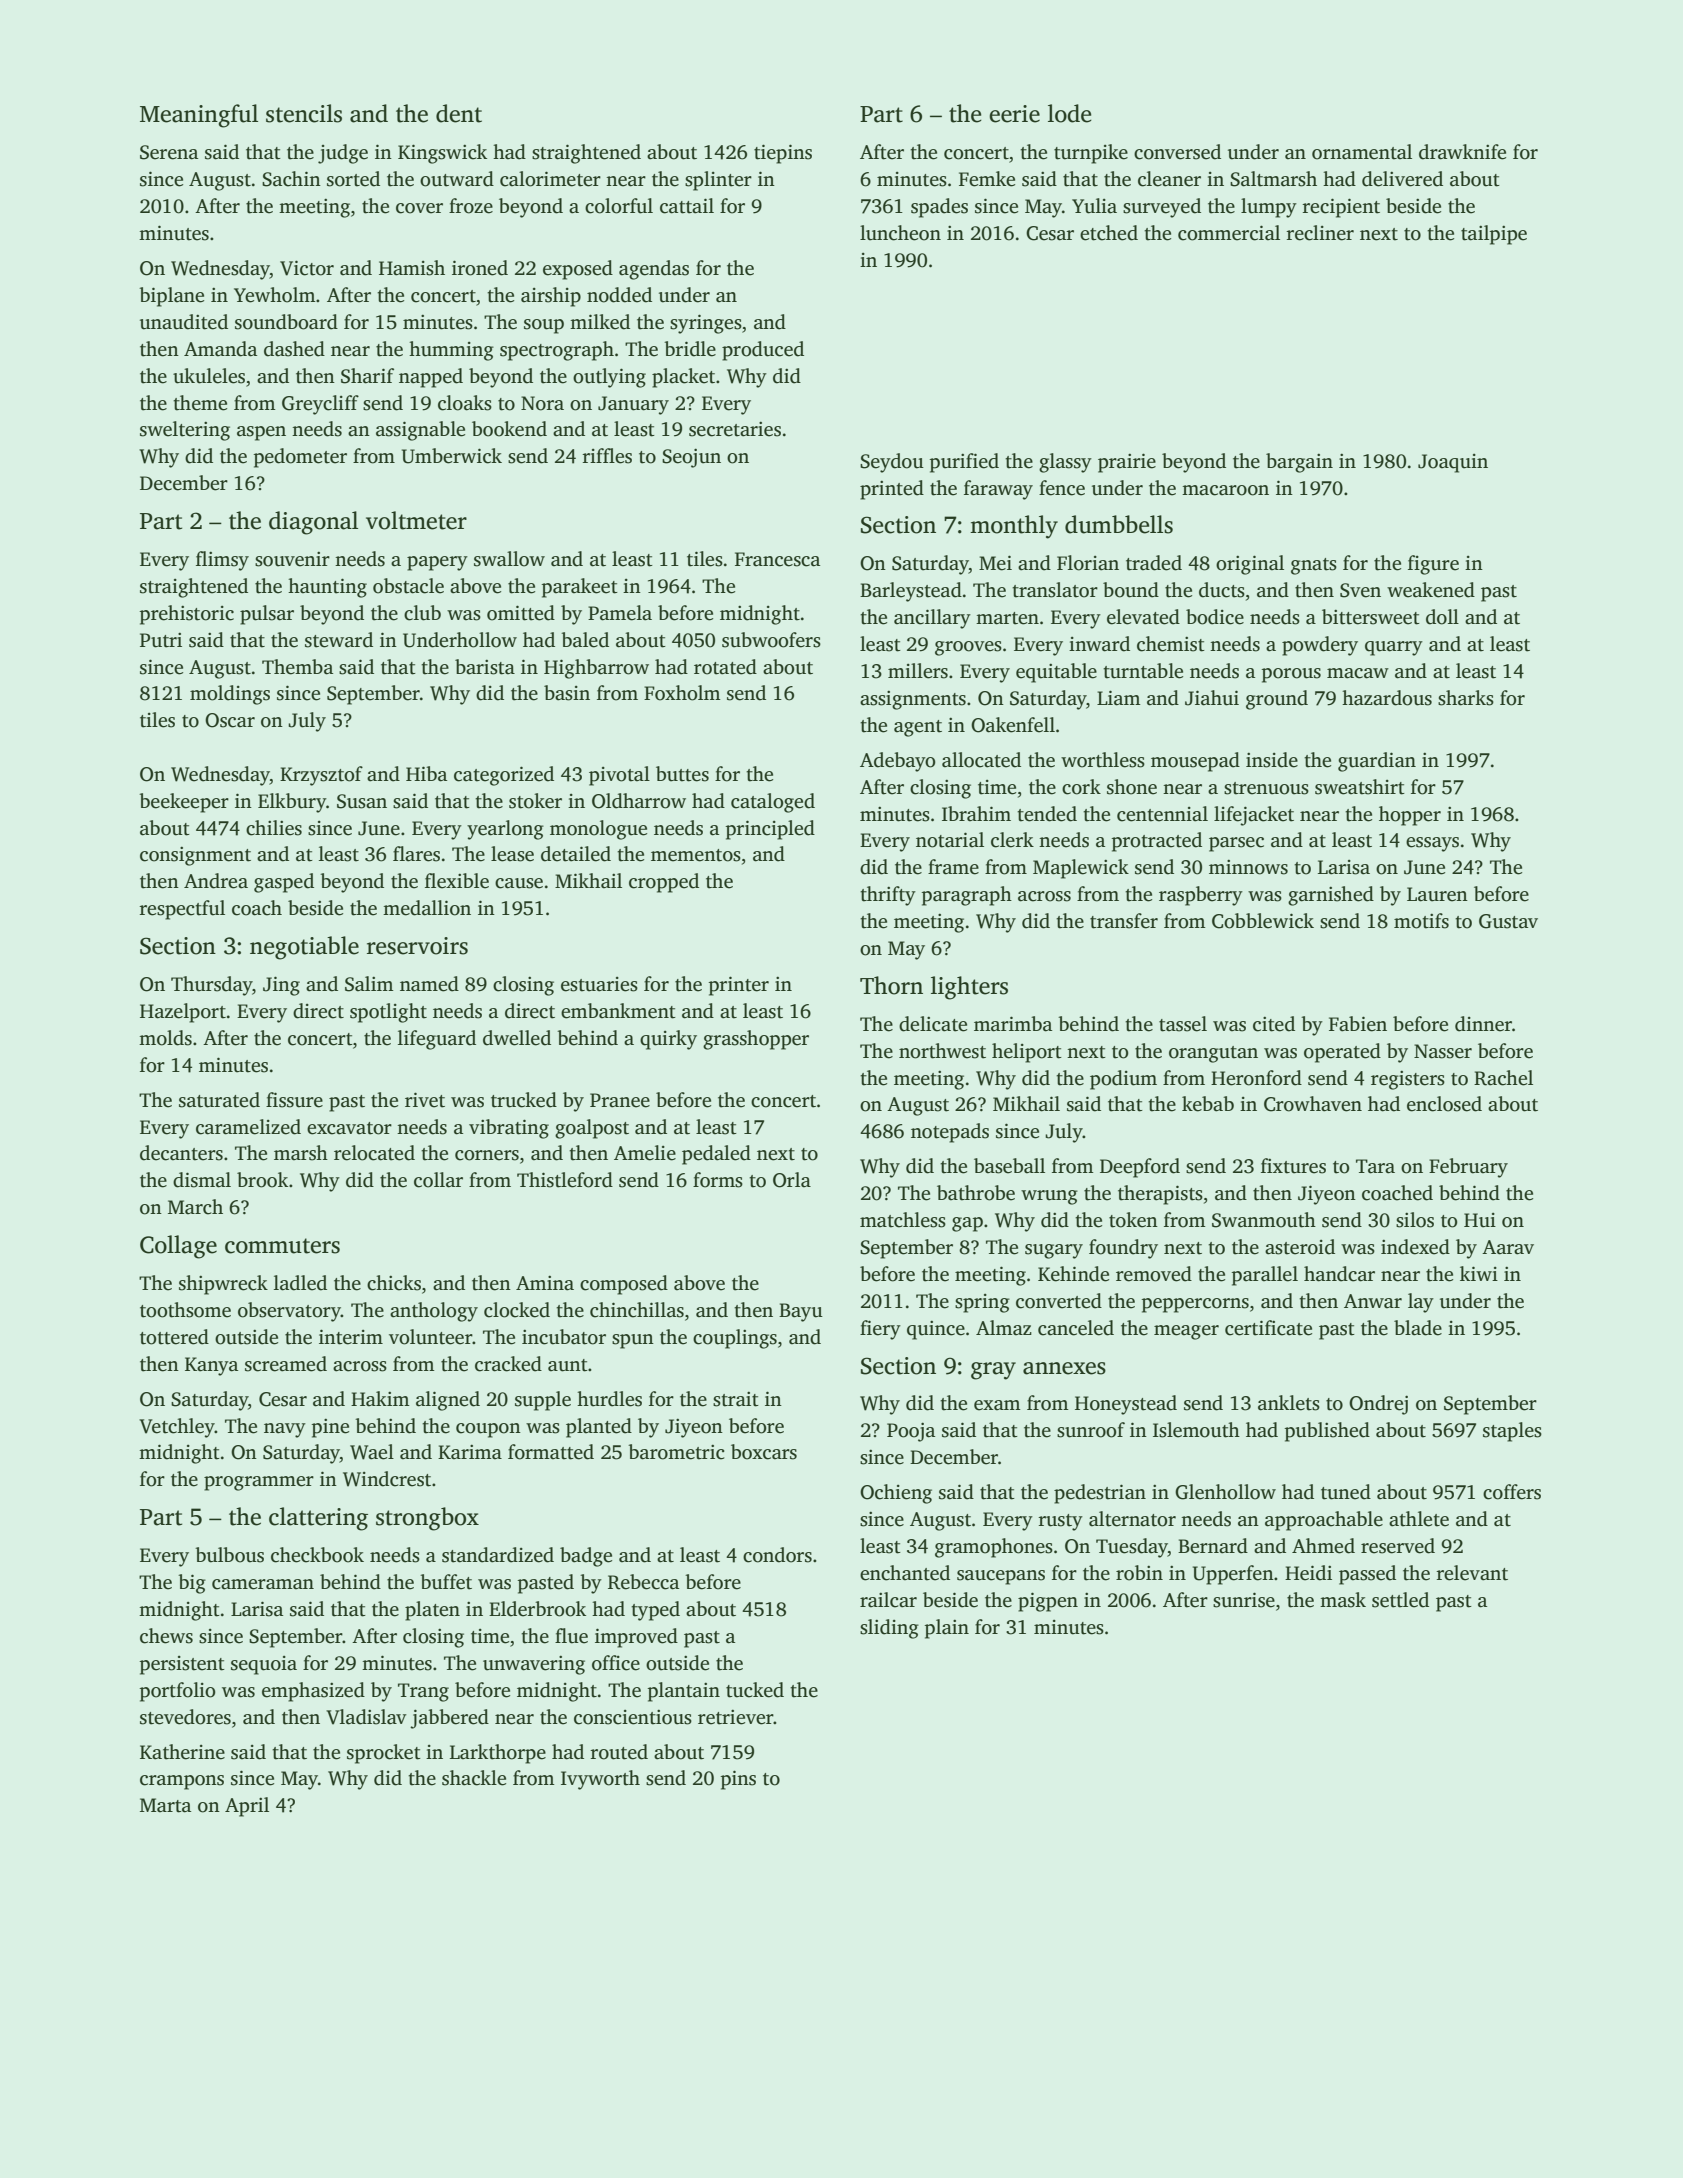 This screenshot has width=1683, height=2178. Describe the element at coordinates (292, 803) in the screenshot. I see `Elkbury` at that location.
